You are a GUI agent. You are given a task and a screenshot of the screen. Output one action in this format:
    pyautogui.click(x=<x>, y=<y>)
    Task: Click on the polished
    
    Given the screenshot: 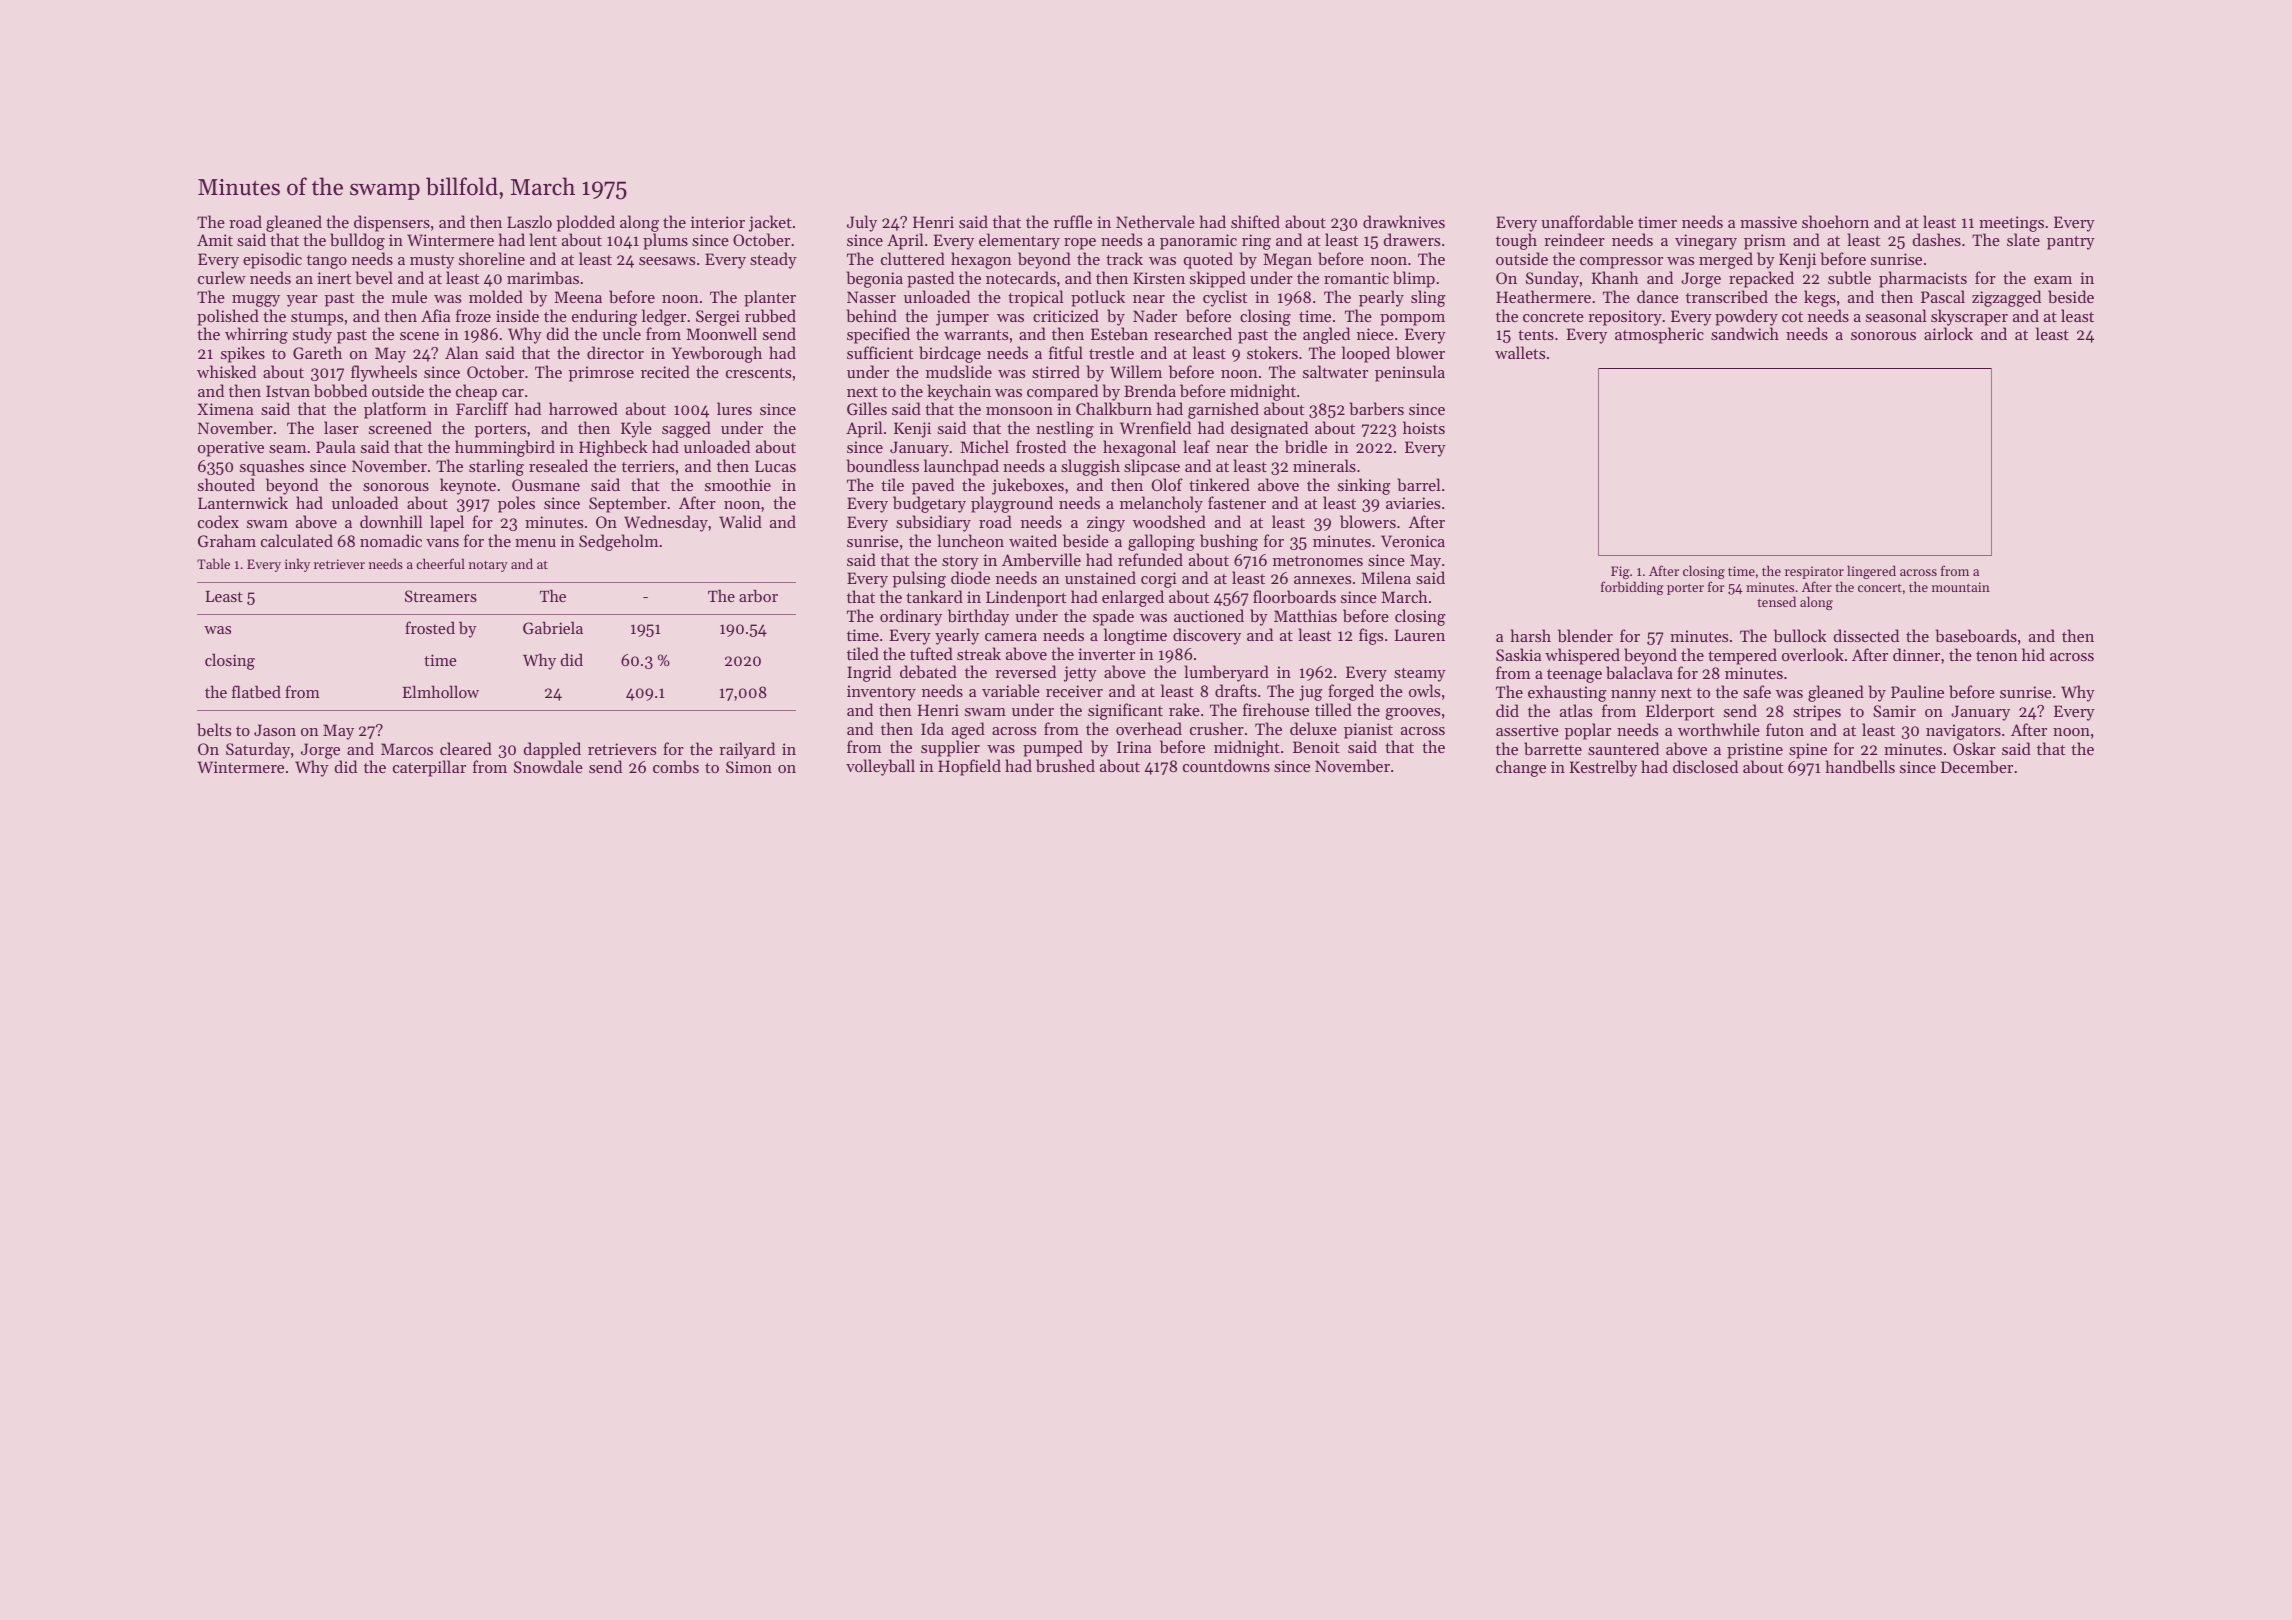 What is the action you would take?
    pyautogui.click(x=228, y=317)
